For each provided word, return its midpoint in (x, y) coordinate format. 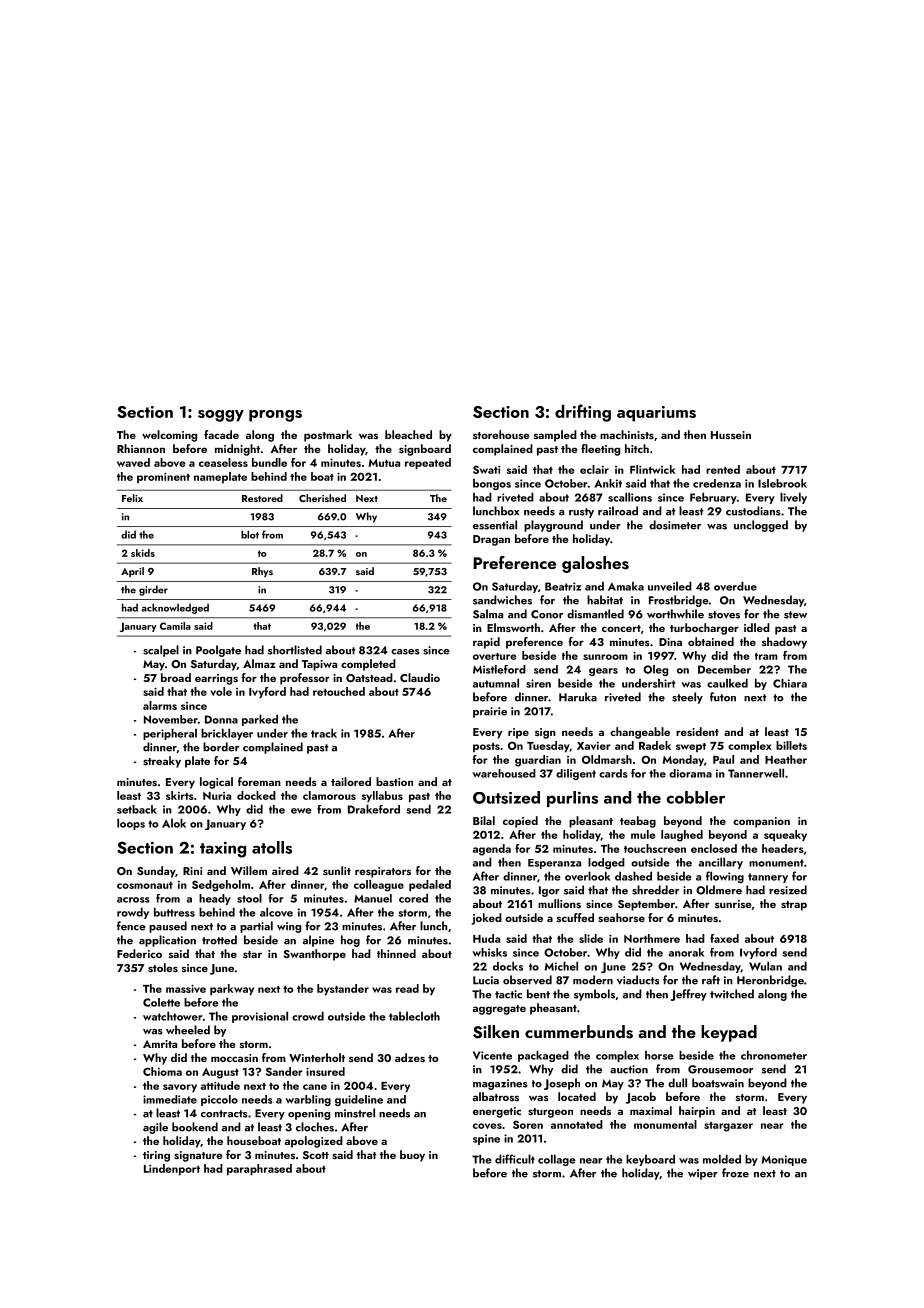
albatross (496, 1096)
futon (723, 697)
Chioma (162, 1071)
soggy (221, 416)
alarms (160, 705)
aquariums (656, 414)
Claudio (420, 677)
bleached (408, 434)
